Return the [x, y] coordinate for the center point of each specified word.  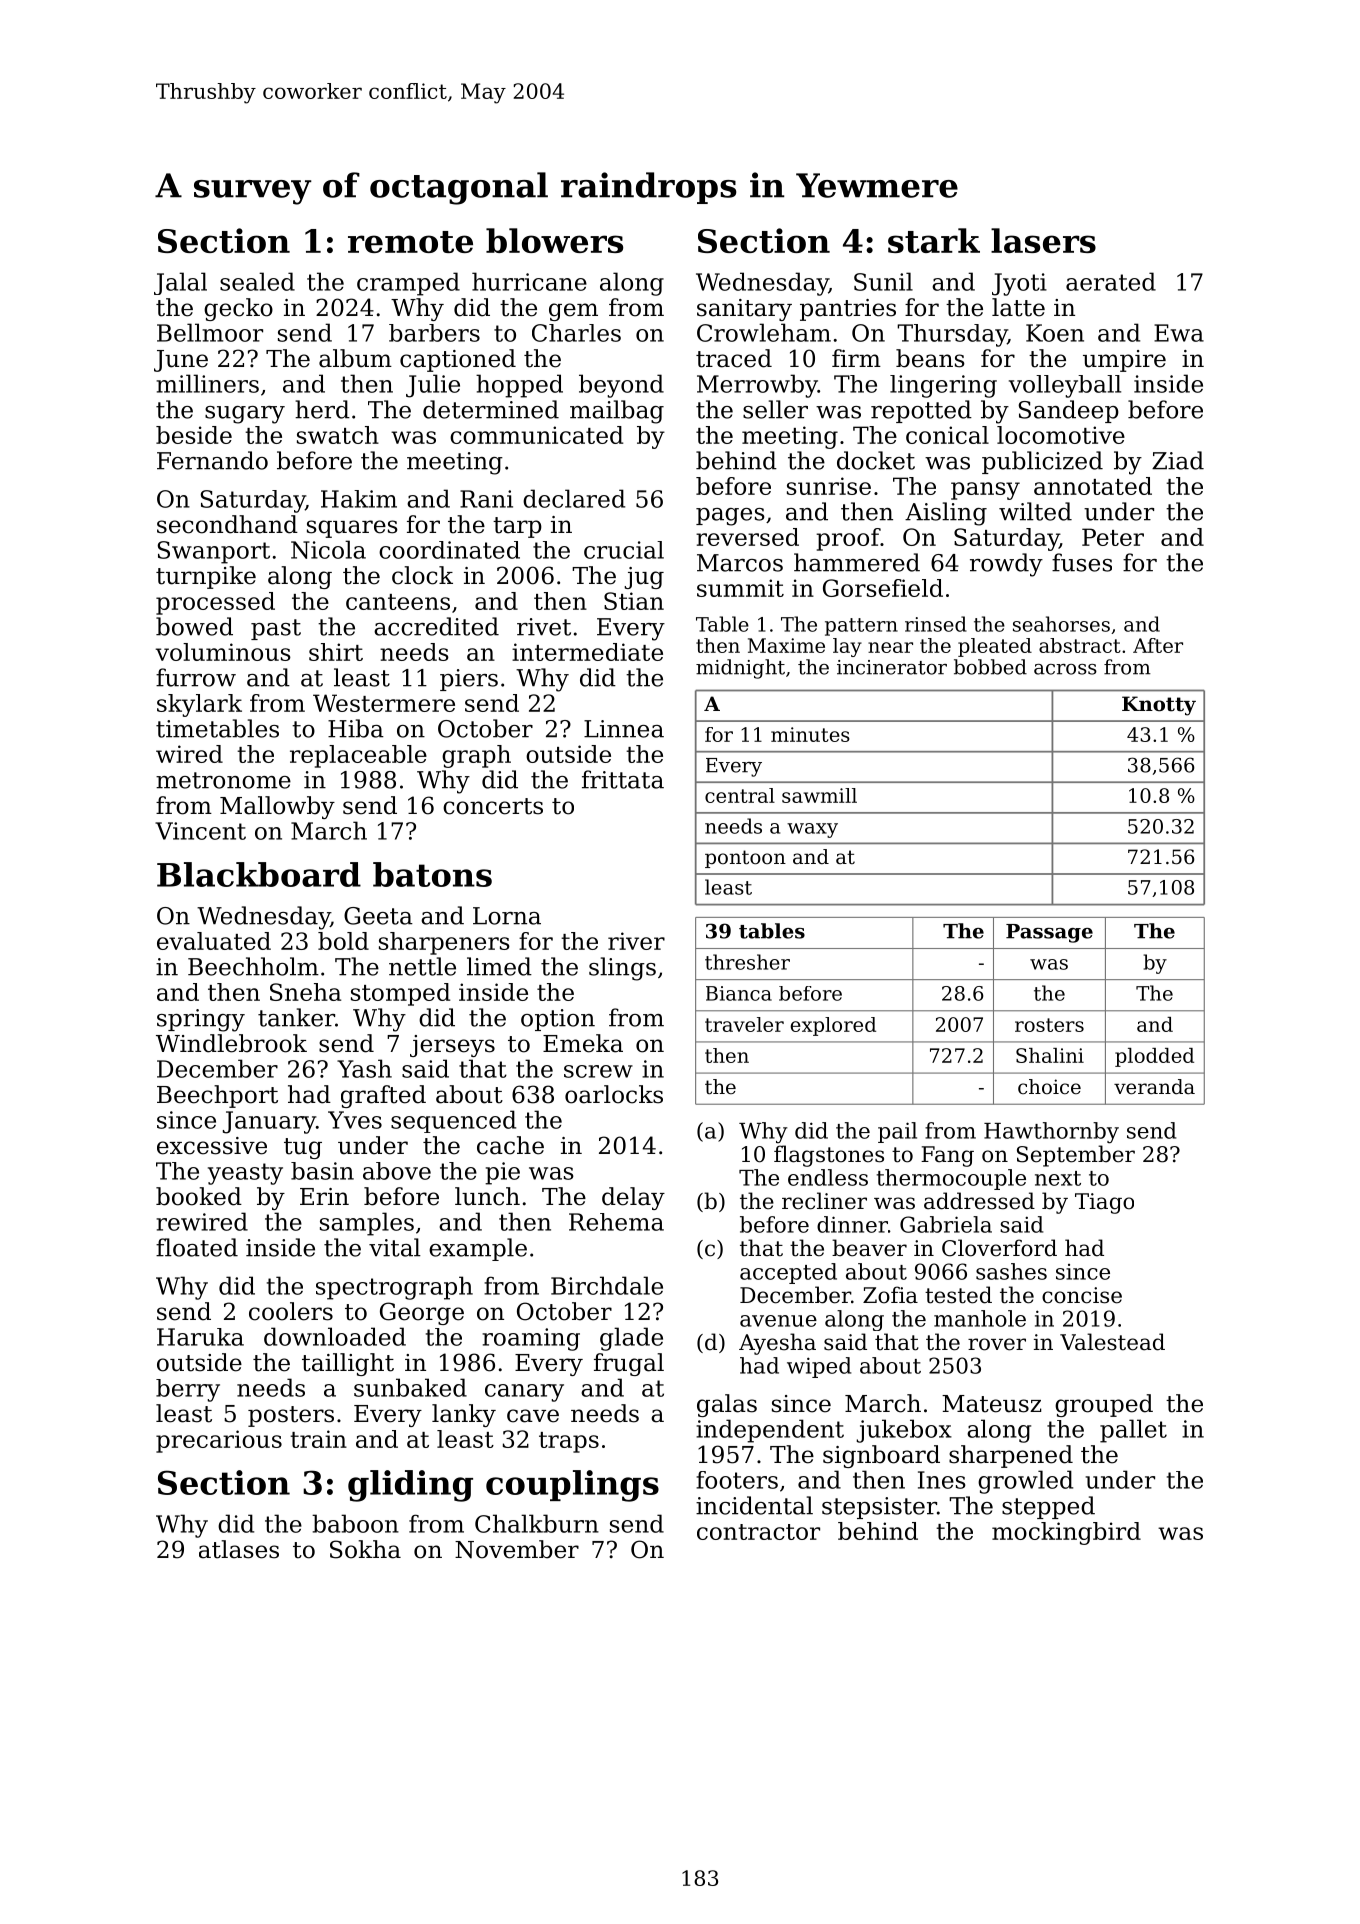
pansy [985, 491]
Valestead [1112, 1342]
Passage [1049, 933]
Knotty [1159, 706]
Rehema [616, 1222]
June [181, 361]
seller [775, 409]
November [517, 1549]
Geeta [378, 916]
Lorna [507, 916]
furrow [196, 677]
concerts [493, 806]
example [478, 1249]
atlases [239, 1549]
